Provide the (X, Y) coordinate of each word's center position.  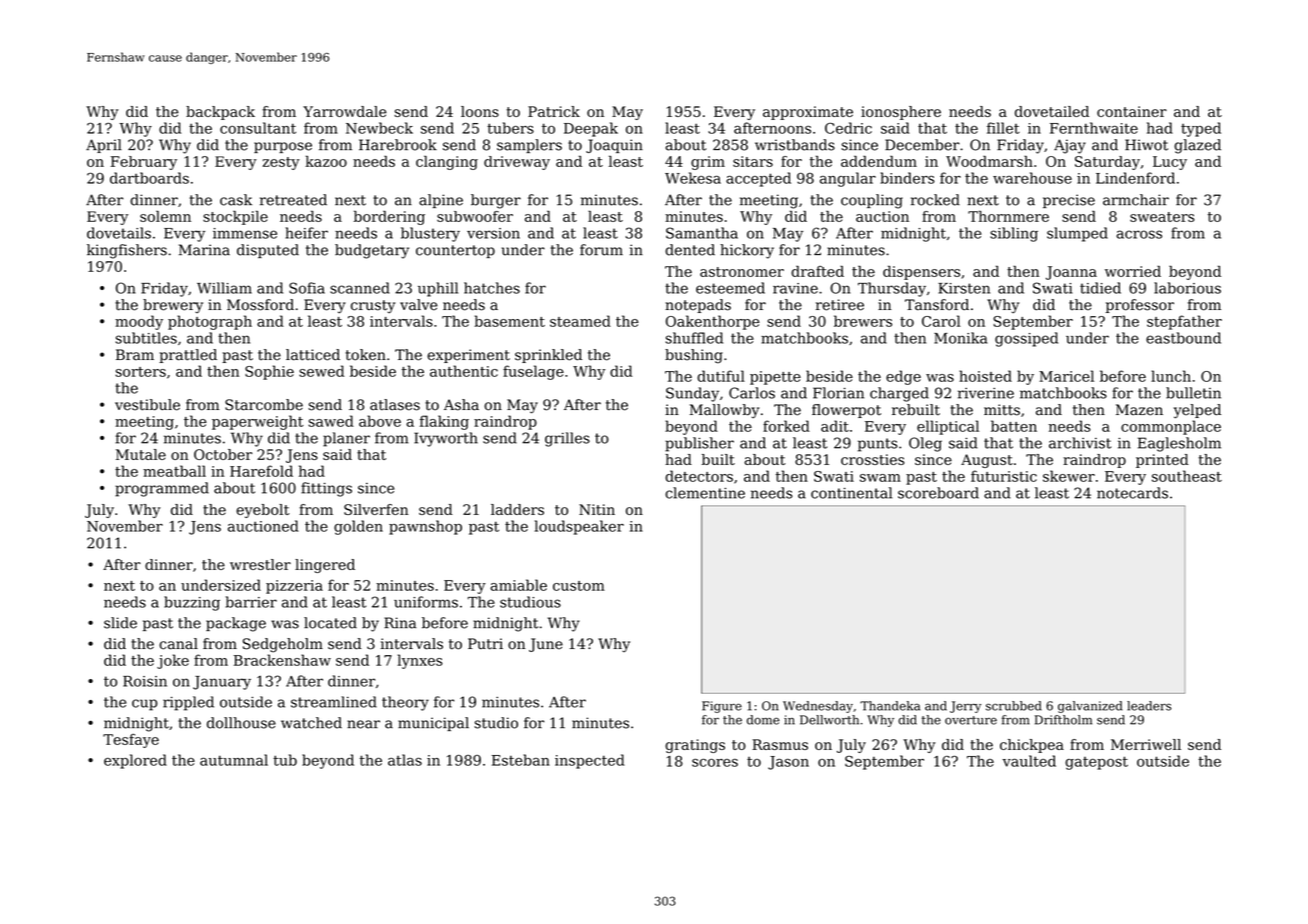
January (222, 683)
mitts (1002, 410)
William (224, 288)
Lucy (1170, 163)
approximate (808, 113)
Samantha (702, 233)
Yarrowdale (345, 111)
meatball (174, 471)
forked (786, 426)
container (1132, 111)
